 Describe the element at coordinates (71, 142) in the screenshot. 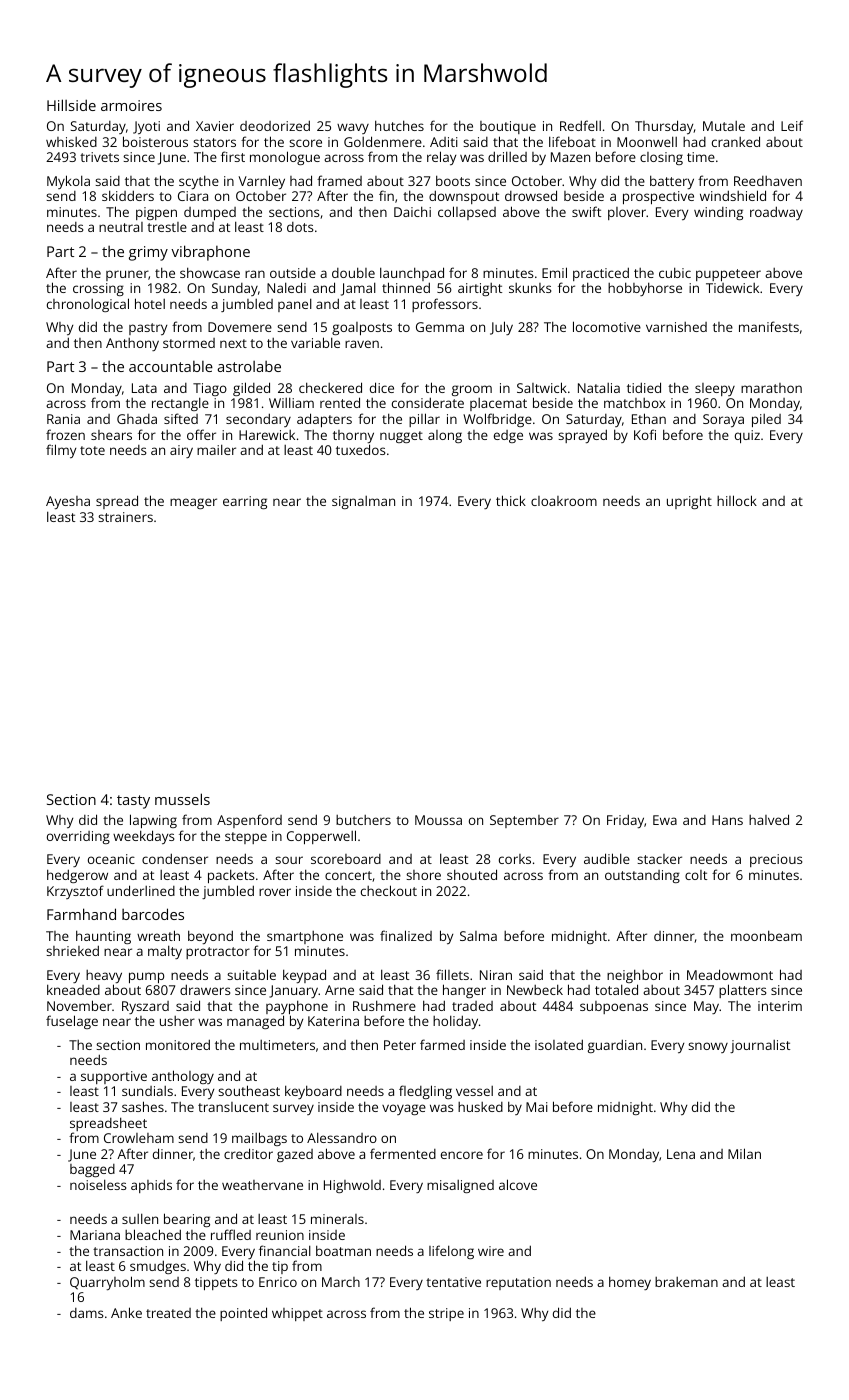

I see `whisked` at that location.
